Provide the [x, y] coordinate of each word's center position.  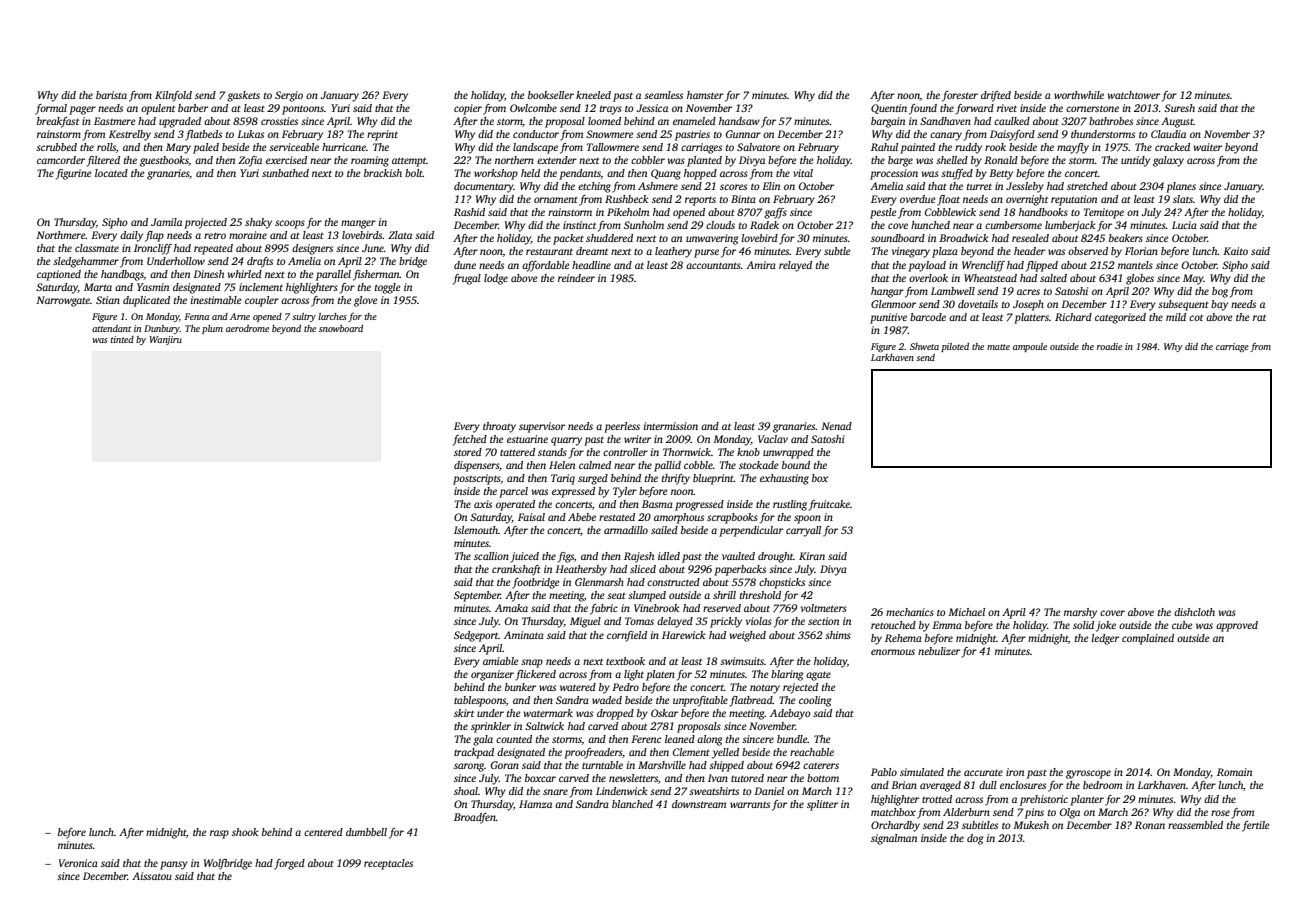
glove [366, 301]
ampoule [1030, 347]
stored [468, 452]
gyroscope [1088, 774]
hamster [705, 95]
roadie [1109, 346]
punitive [888, 318]
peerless [622, 427]
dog [975, 839]
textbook [625, 661]
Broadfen [475, 818]
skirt [464, 713]
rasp [219, 834]
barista [111, 95]
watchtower [1134, 95]
